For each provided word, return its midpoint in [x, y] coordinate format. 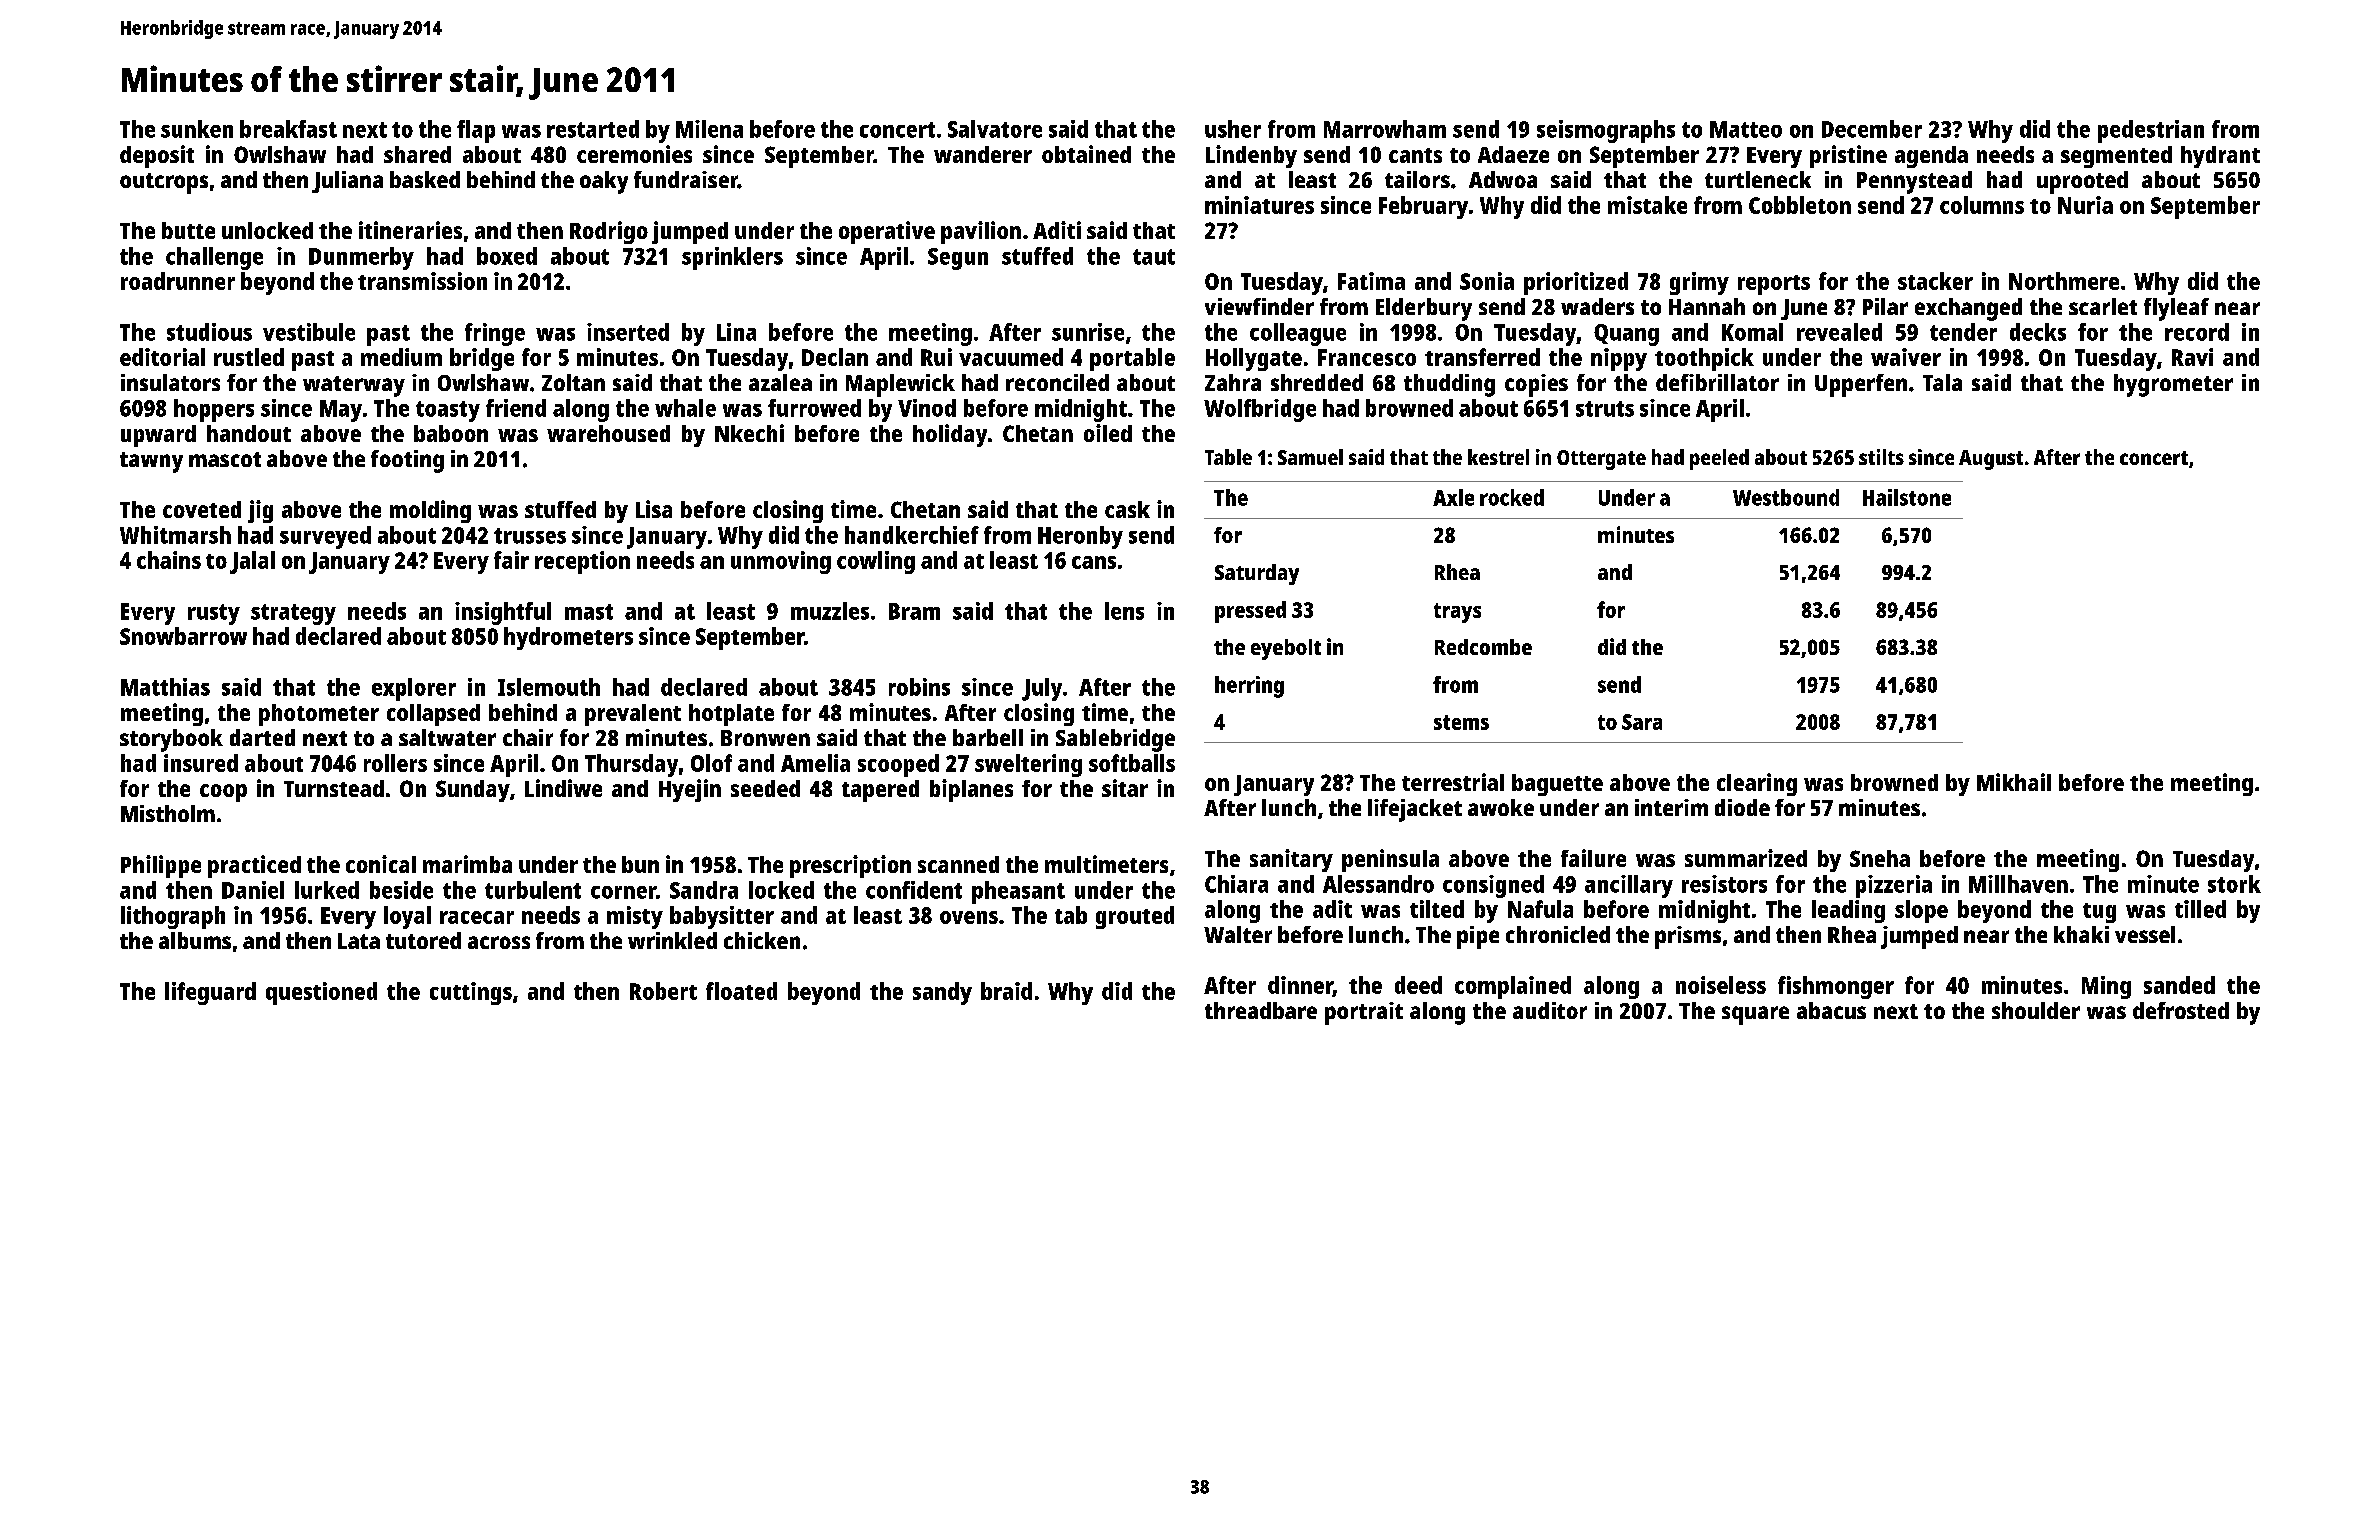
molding [430, 511]
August [1991, 460]
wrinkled [672, 940]
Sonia [1487, 281]
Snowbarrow [183, 636]
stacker [1935, 281]
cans [1094, 562]
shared [417, 154]
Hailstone [1907, 497]
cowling [876, 562]
